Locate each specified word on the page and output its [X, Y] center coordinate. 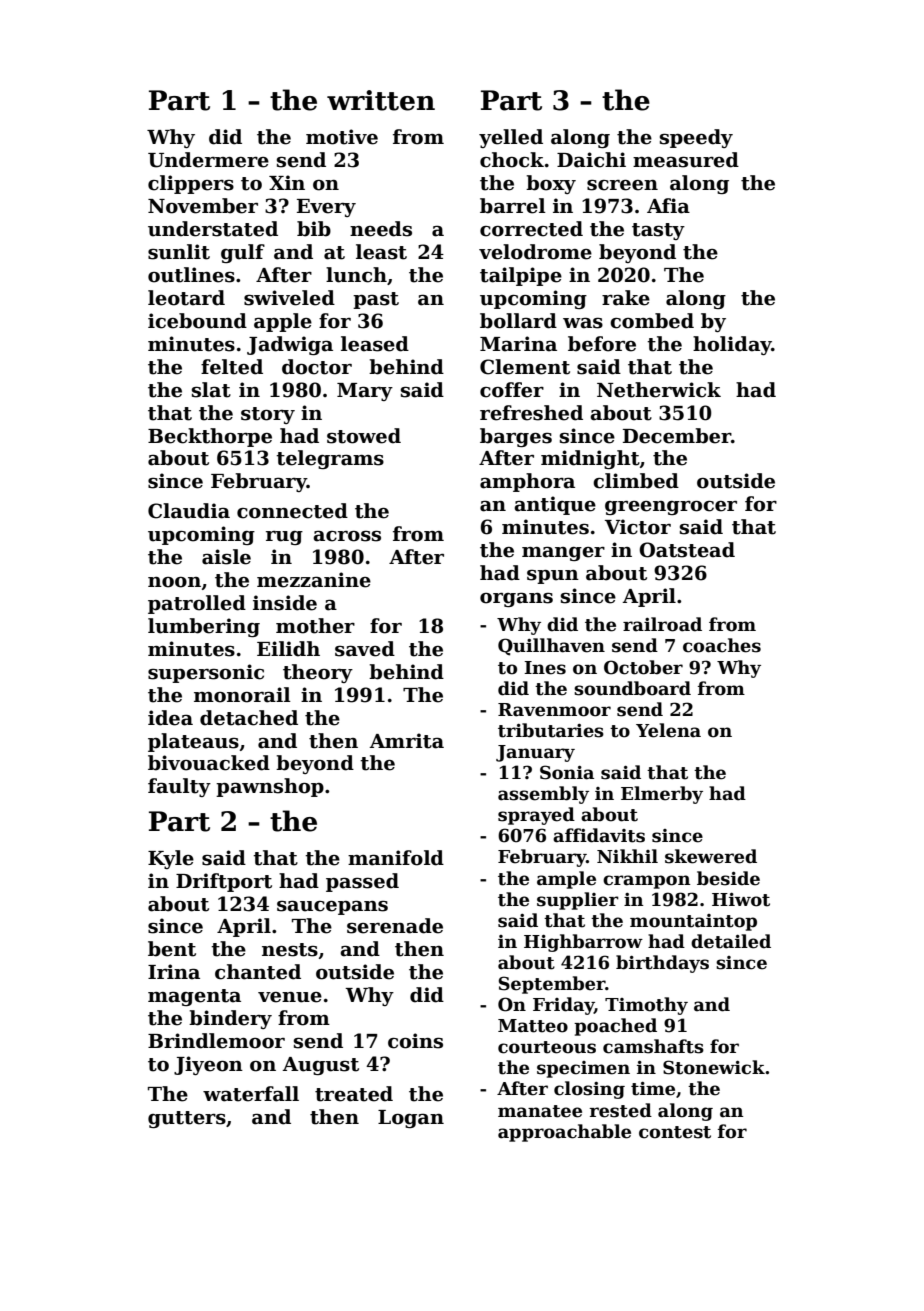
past [376, 300]
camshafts [653, 1046]
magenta [194, 997]
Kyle [171, 859]
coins [415, 1041]
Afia [668, 206]
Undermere [208, 160]
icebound [197, 321]
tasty [658, 231]
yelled [511, 138]
